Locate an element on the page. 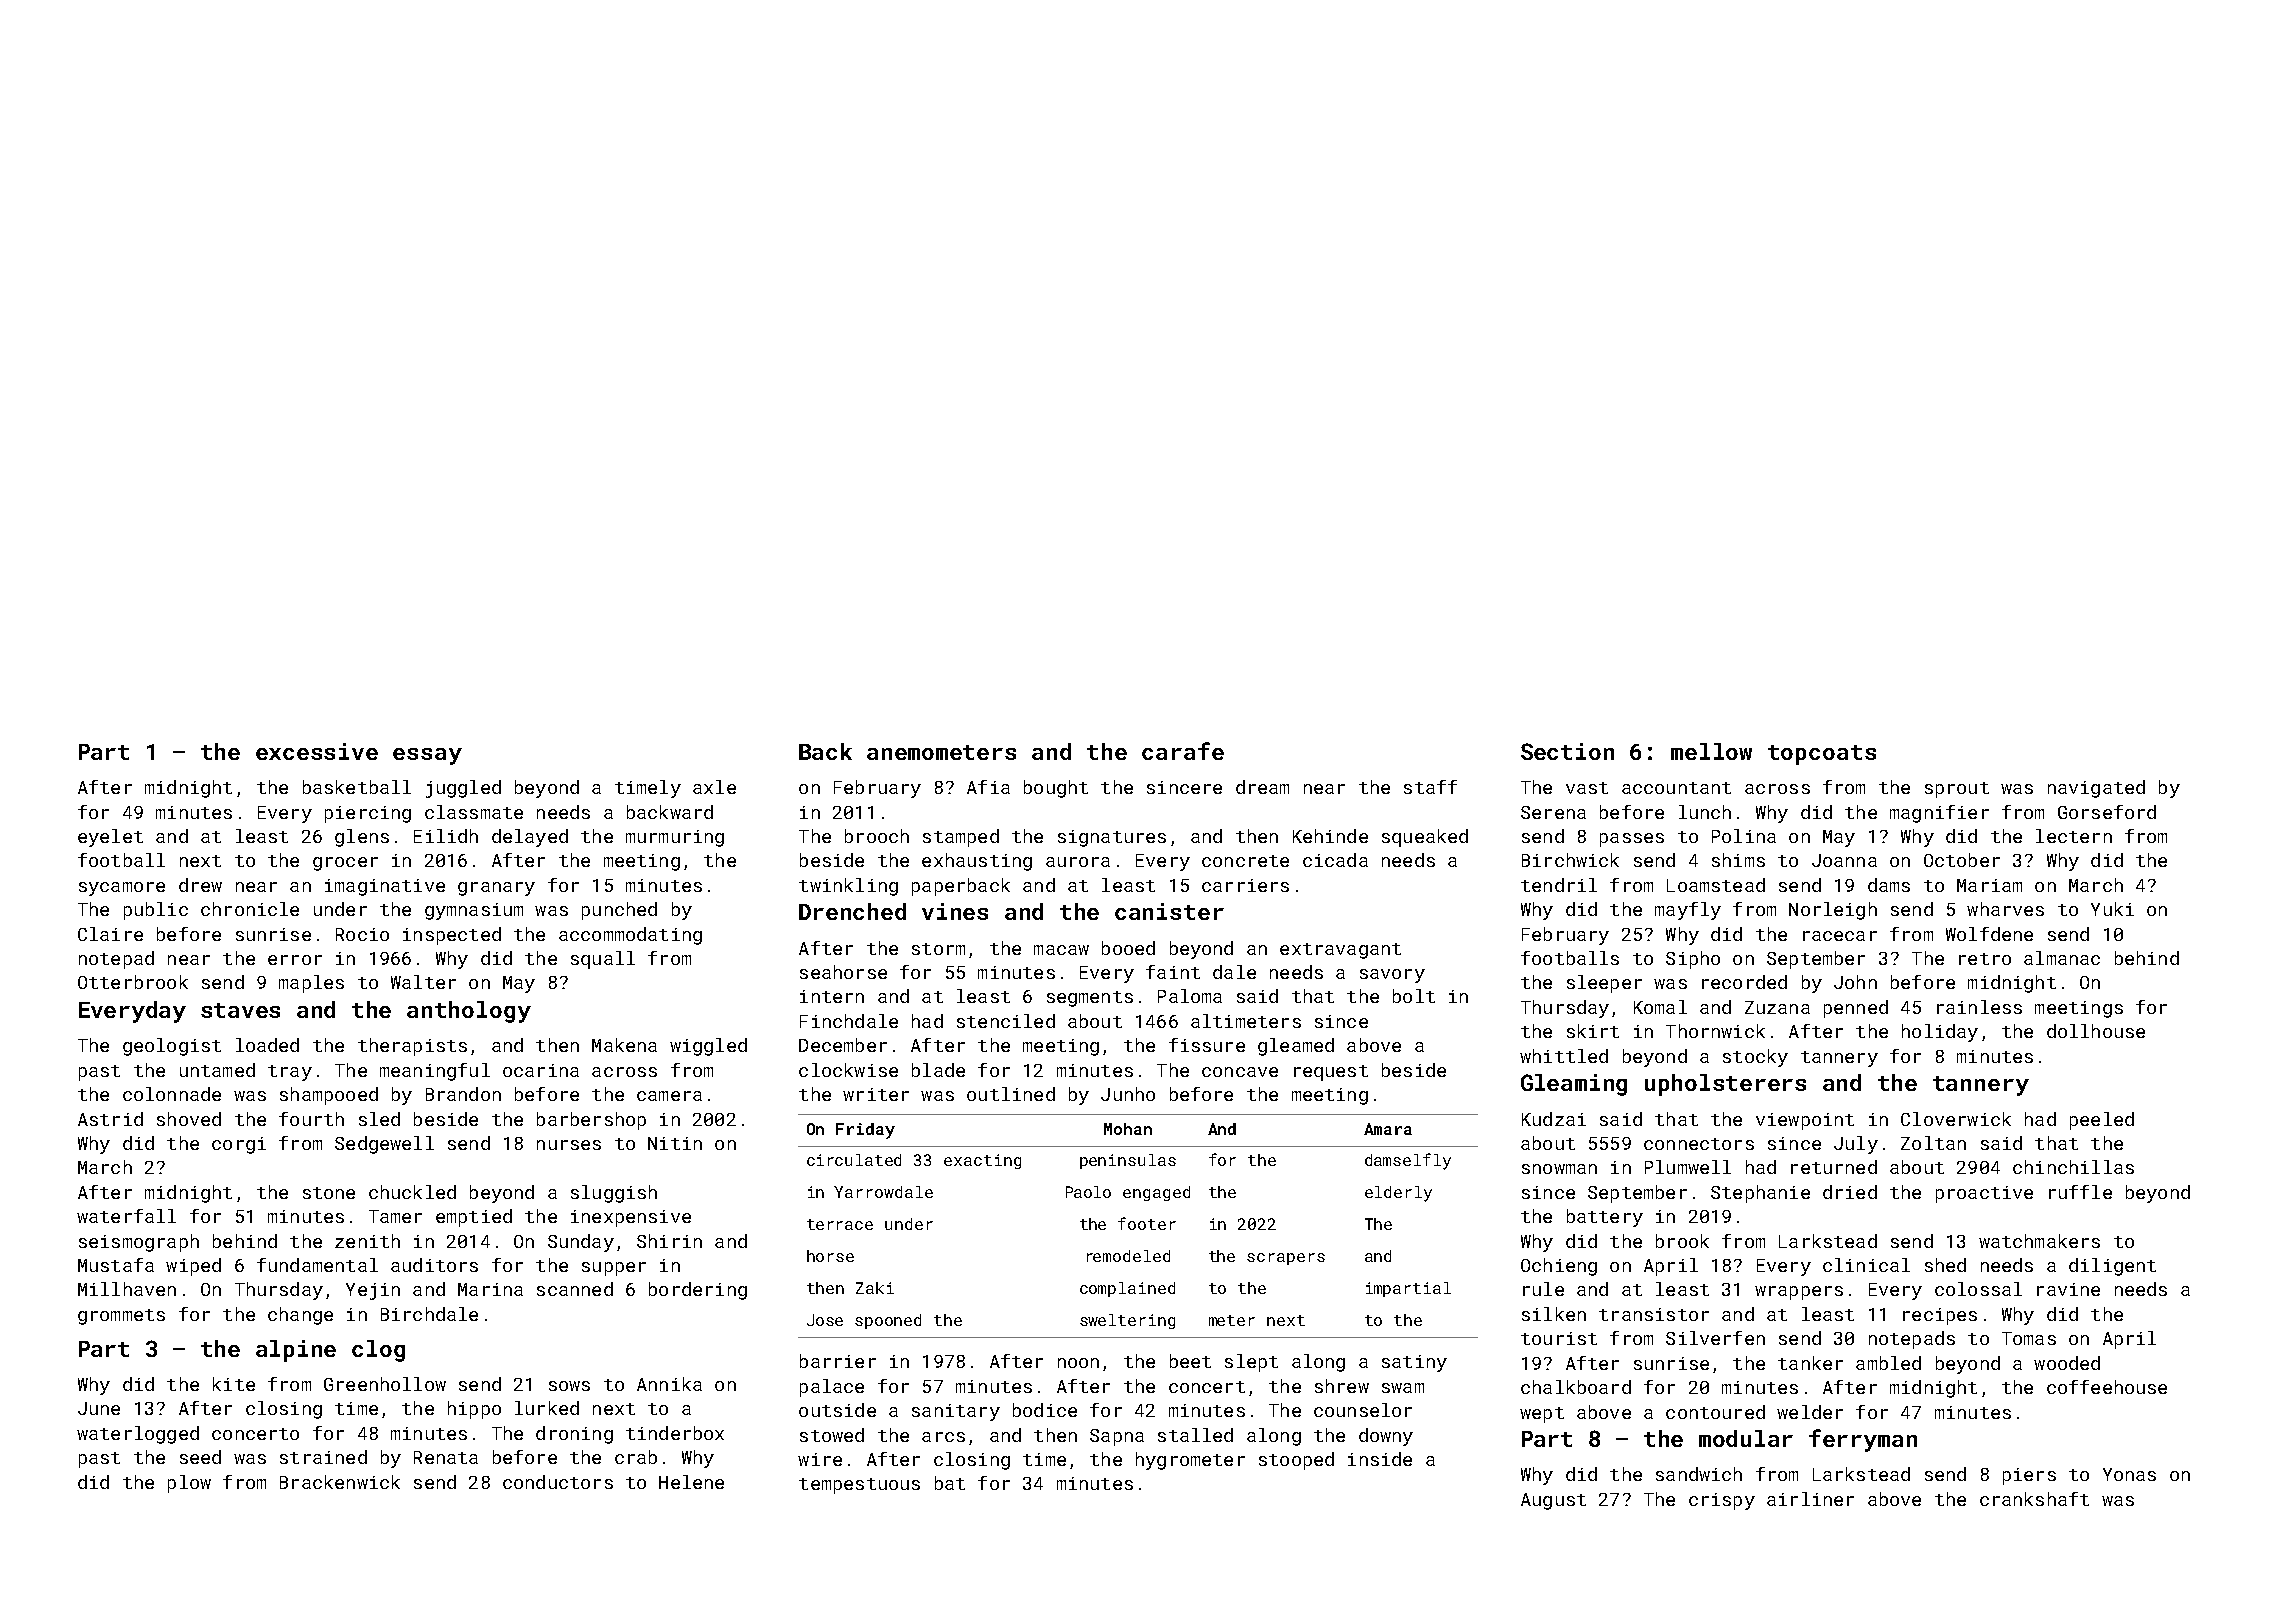  peeled is located at coordinates (2102, 1121).
